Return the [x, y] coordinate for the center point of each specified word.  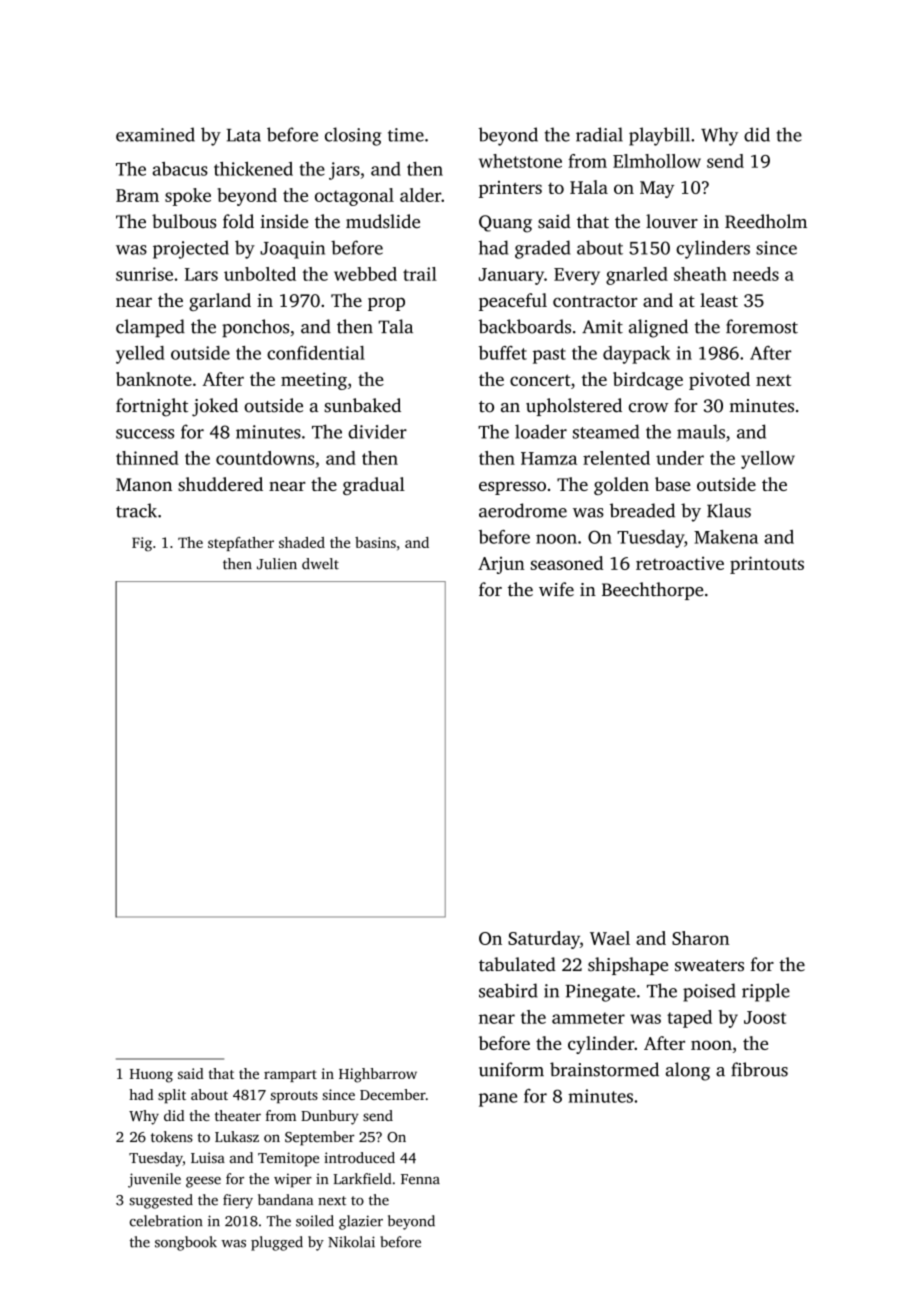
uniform [511, 1069]
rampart [290, 1076]
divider [377, 431]
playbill [659, 136]
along [688, 1071]
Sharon [700, 938]
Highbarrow [378, 1075]
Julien [277, 564]
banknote [154, 379]
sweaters [709, 966]
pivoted [719, 381]
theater [238, 1115]
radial [599, 134]
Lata [244, 135]
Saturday [544, 940]
